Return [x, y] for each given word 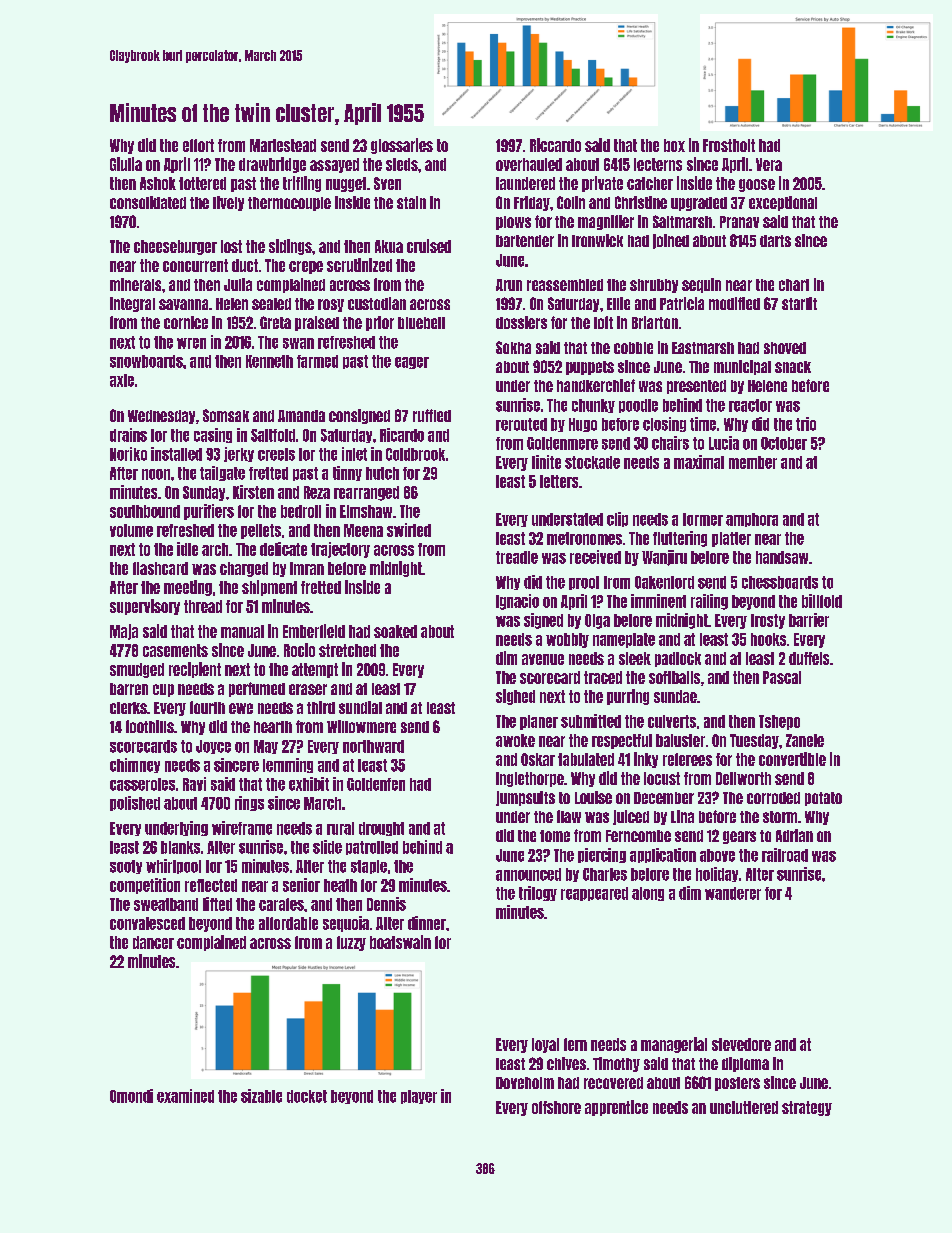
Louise [593, 797]
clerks [128, 708]
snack [793, 367]
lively [228, 203]
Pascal [782, 677]
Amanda [301, 416]
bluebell [421, 323]
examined [185, 1096]
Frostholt [729, 145]
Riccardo [555, 145]
